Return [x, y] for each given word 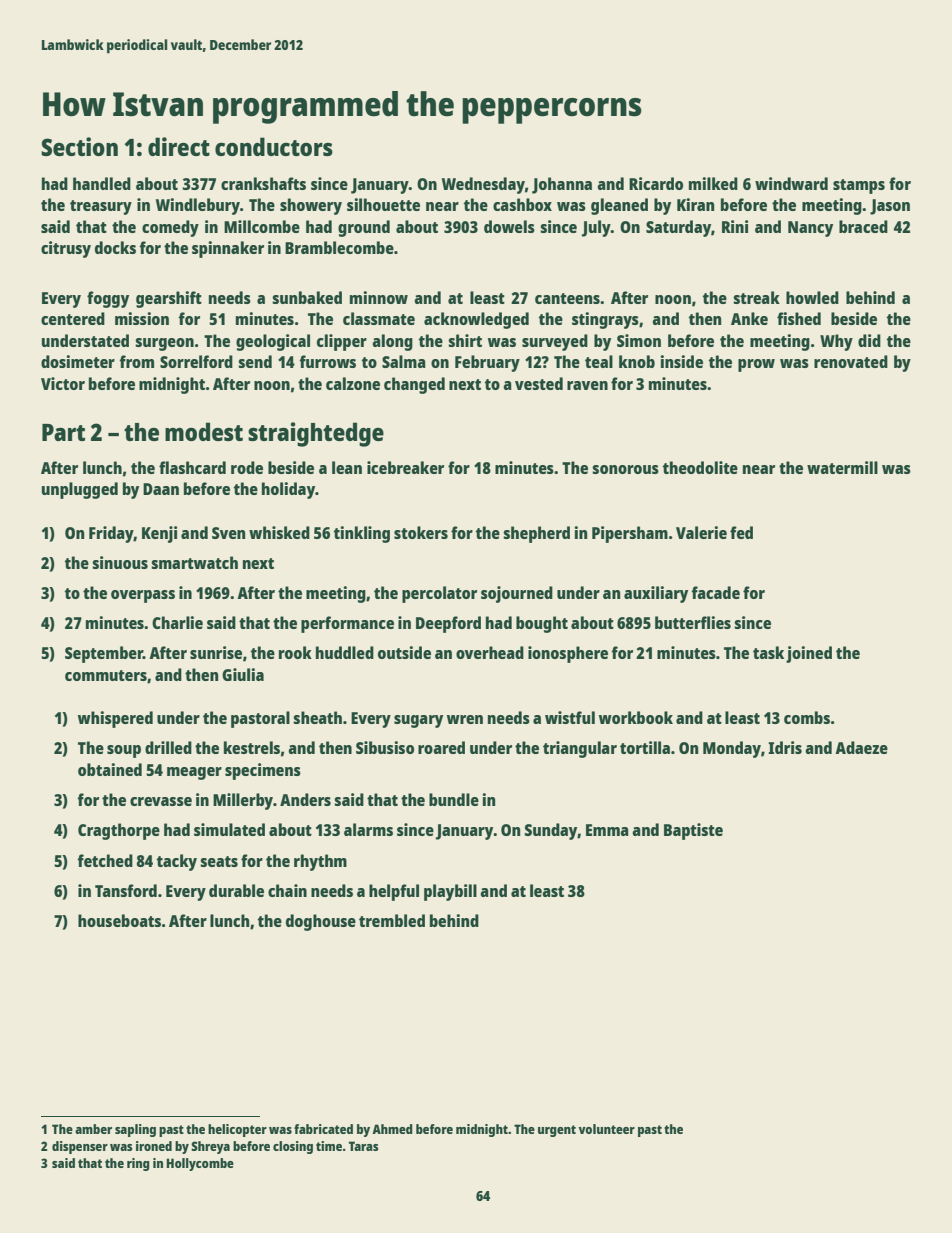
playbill [450, 892]
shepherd [536, 534]
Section [79, 146]
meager [194, 773]
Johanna [562, 185]
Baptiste [693, 831]
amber [93, 1129]
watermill [842, 467]
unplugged [80, 490]
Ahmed [392, 1129]
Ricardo [656, 183]
